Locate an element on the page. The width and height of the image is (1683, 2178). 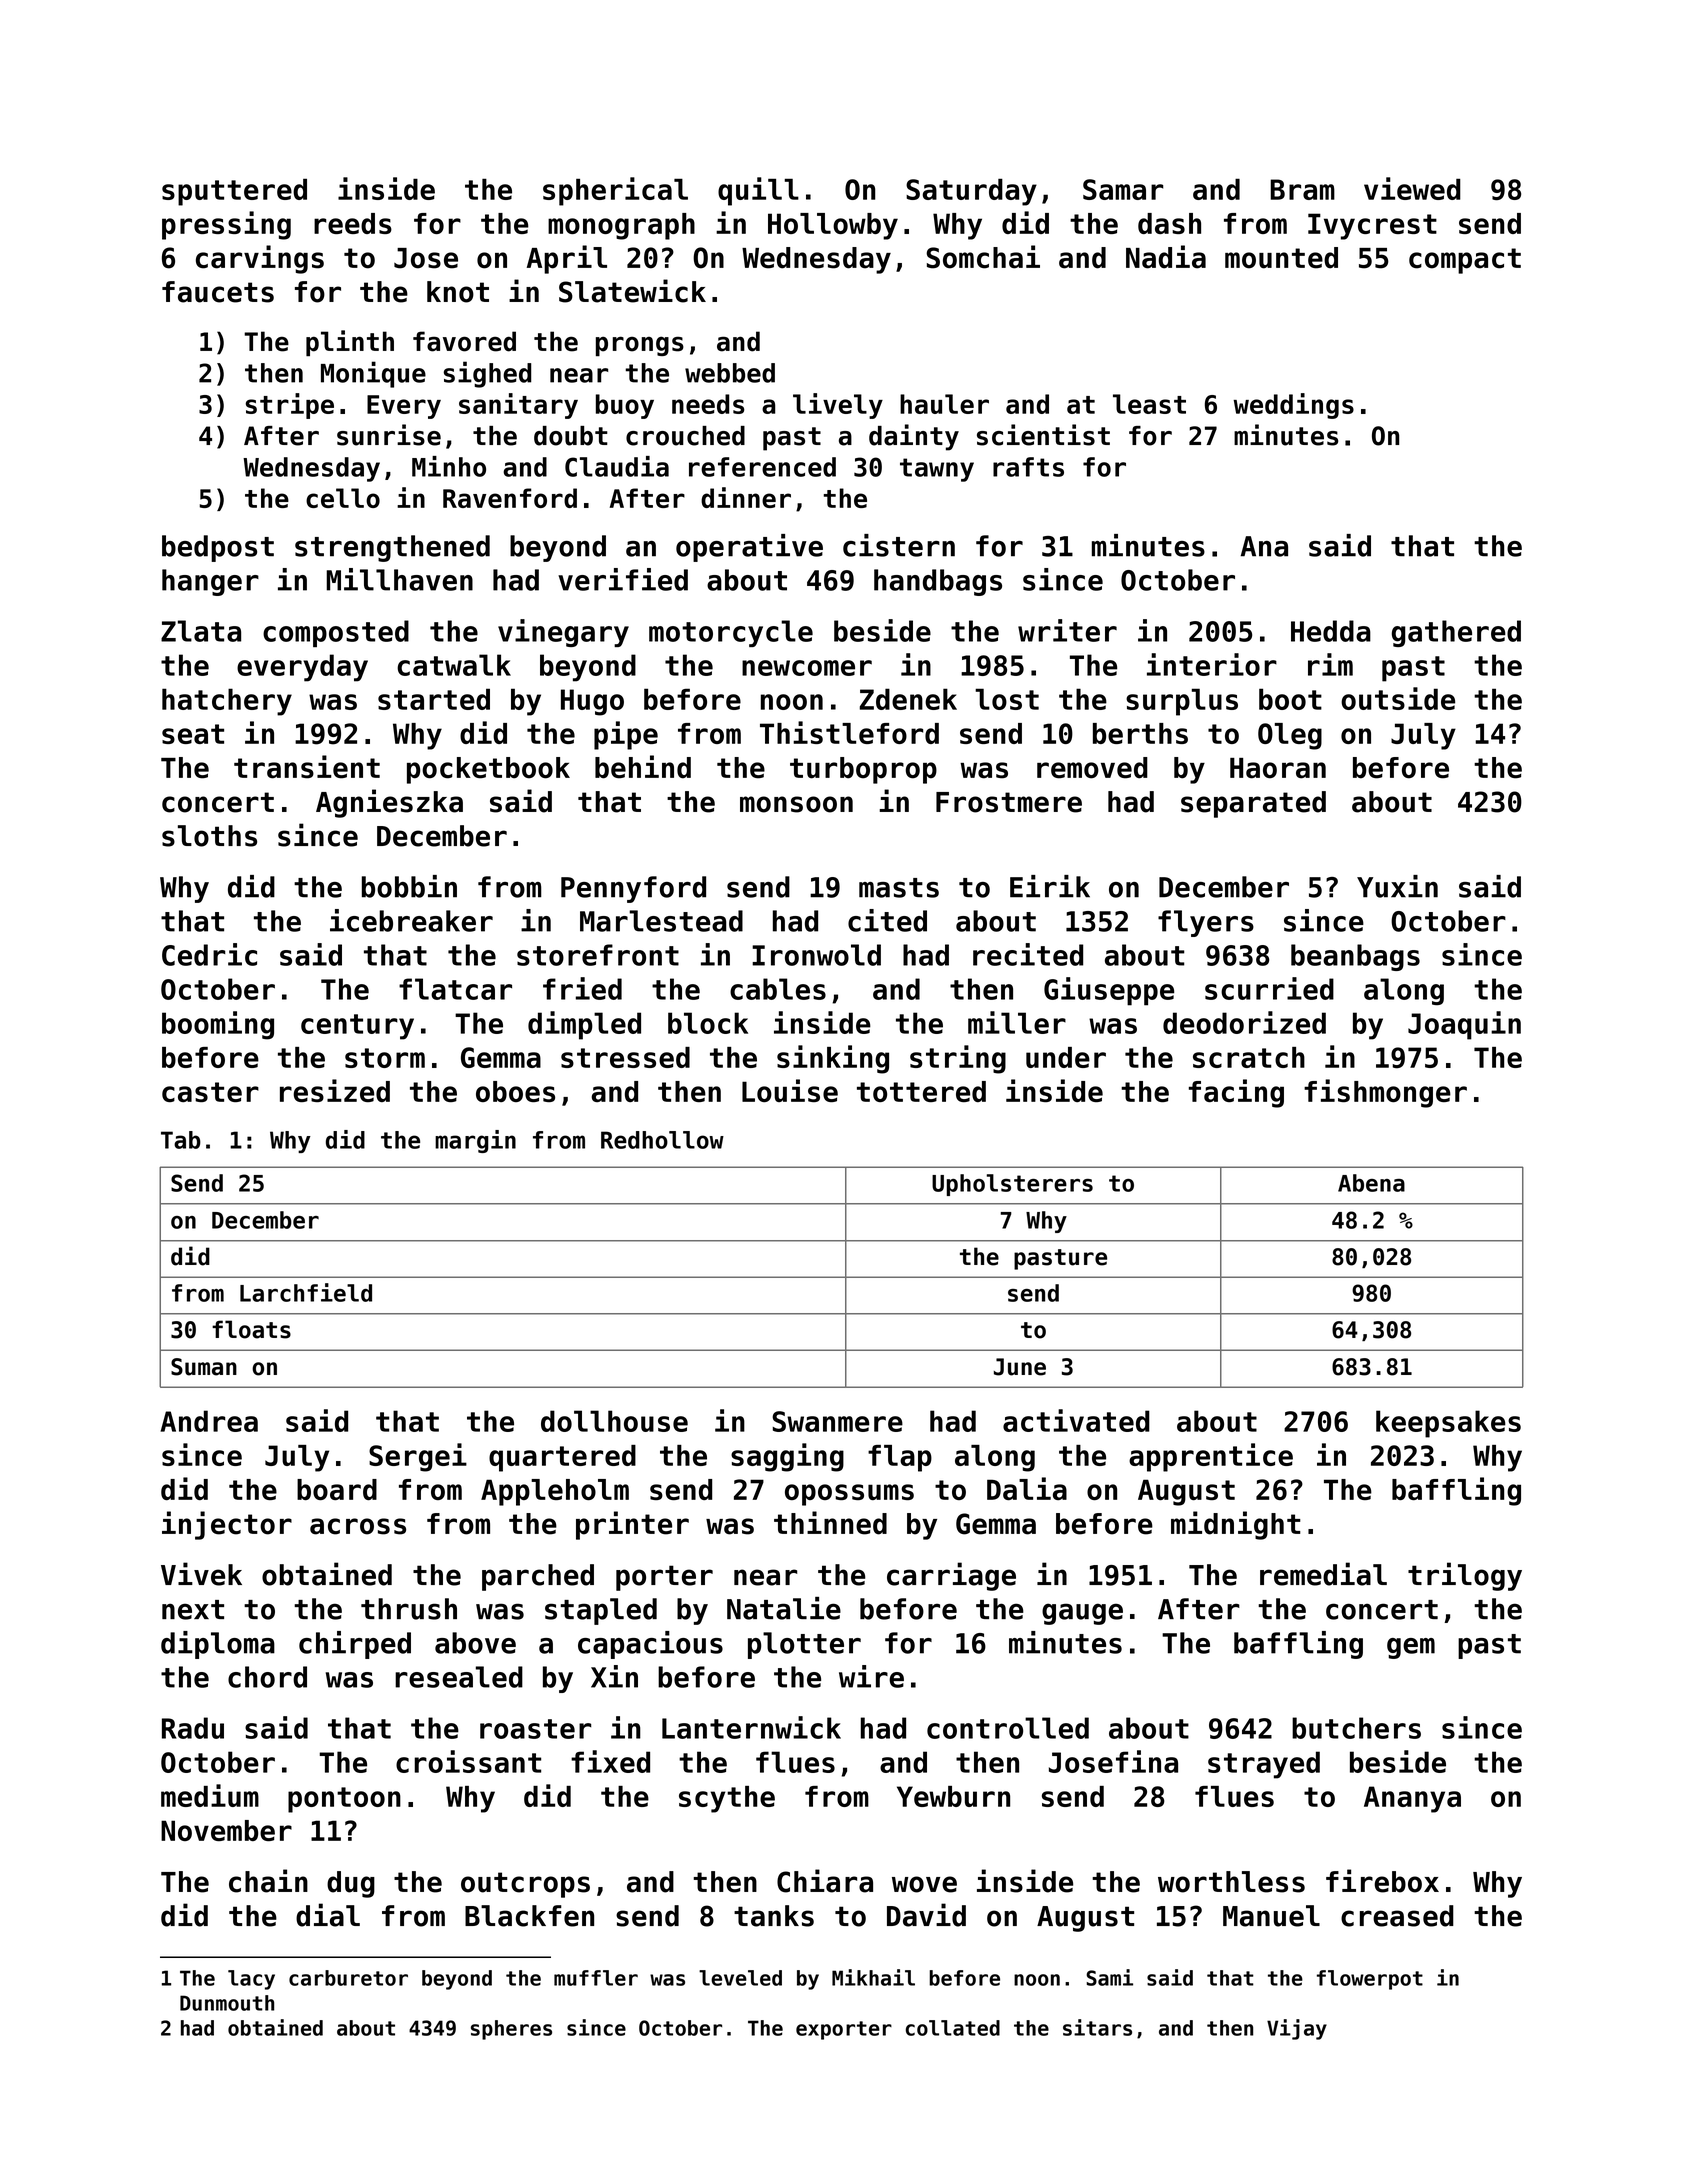
Upholsterers is located at coordinates (1012, 1185).
